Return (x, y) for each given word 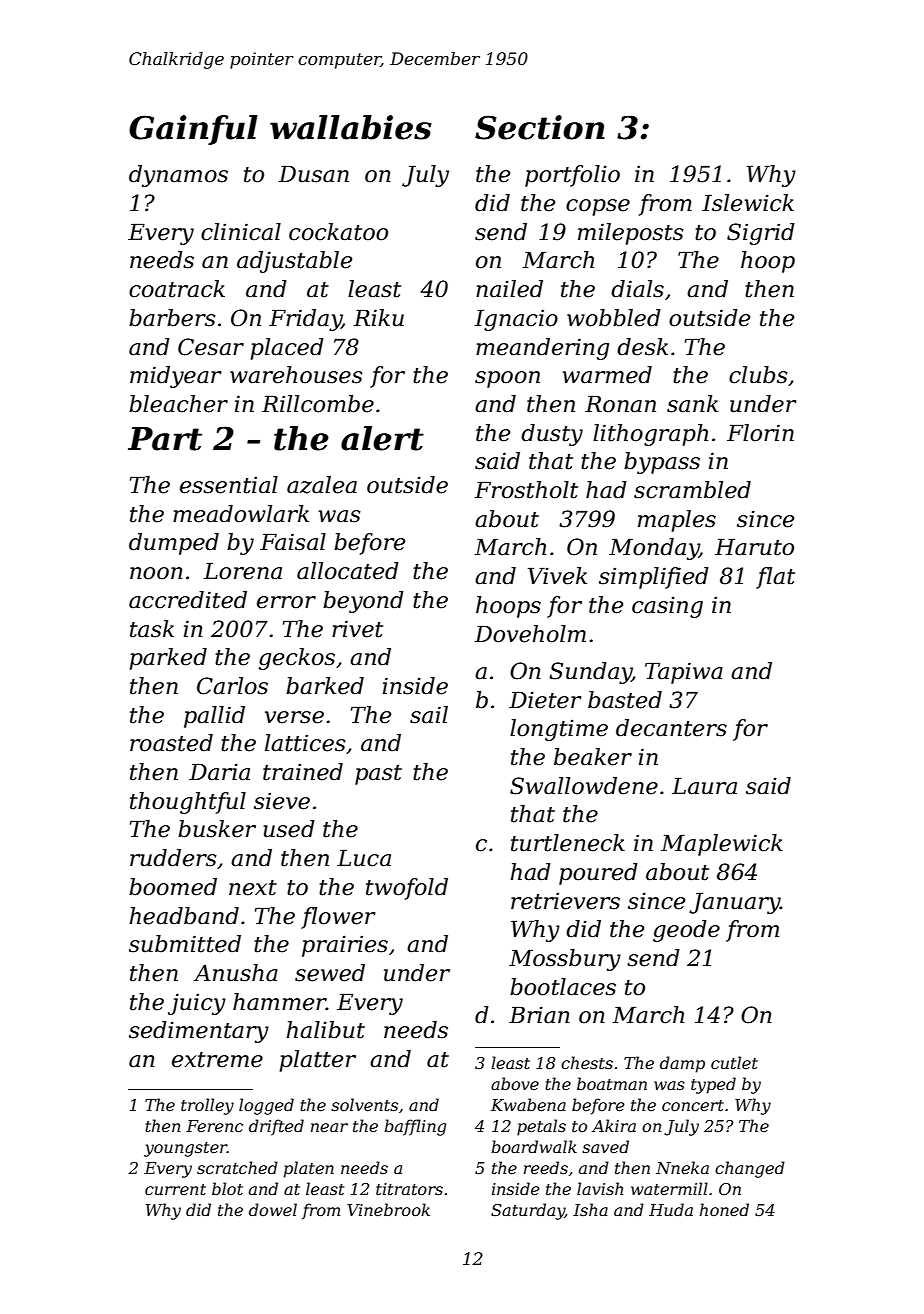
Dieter (545, 700)
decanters (671, 728)
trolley (207, 1106)
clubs (758, 375)
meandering (542, 349)
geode (686, 931)
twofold (407, 889)
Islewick (748, 203)
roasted (171, 743)
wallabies (351, 127)
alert (382, 438)
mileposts (631, 234)
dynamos (178, 176)
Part (165, 439)
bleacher (178, 404)
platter (317, 1061)
